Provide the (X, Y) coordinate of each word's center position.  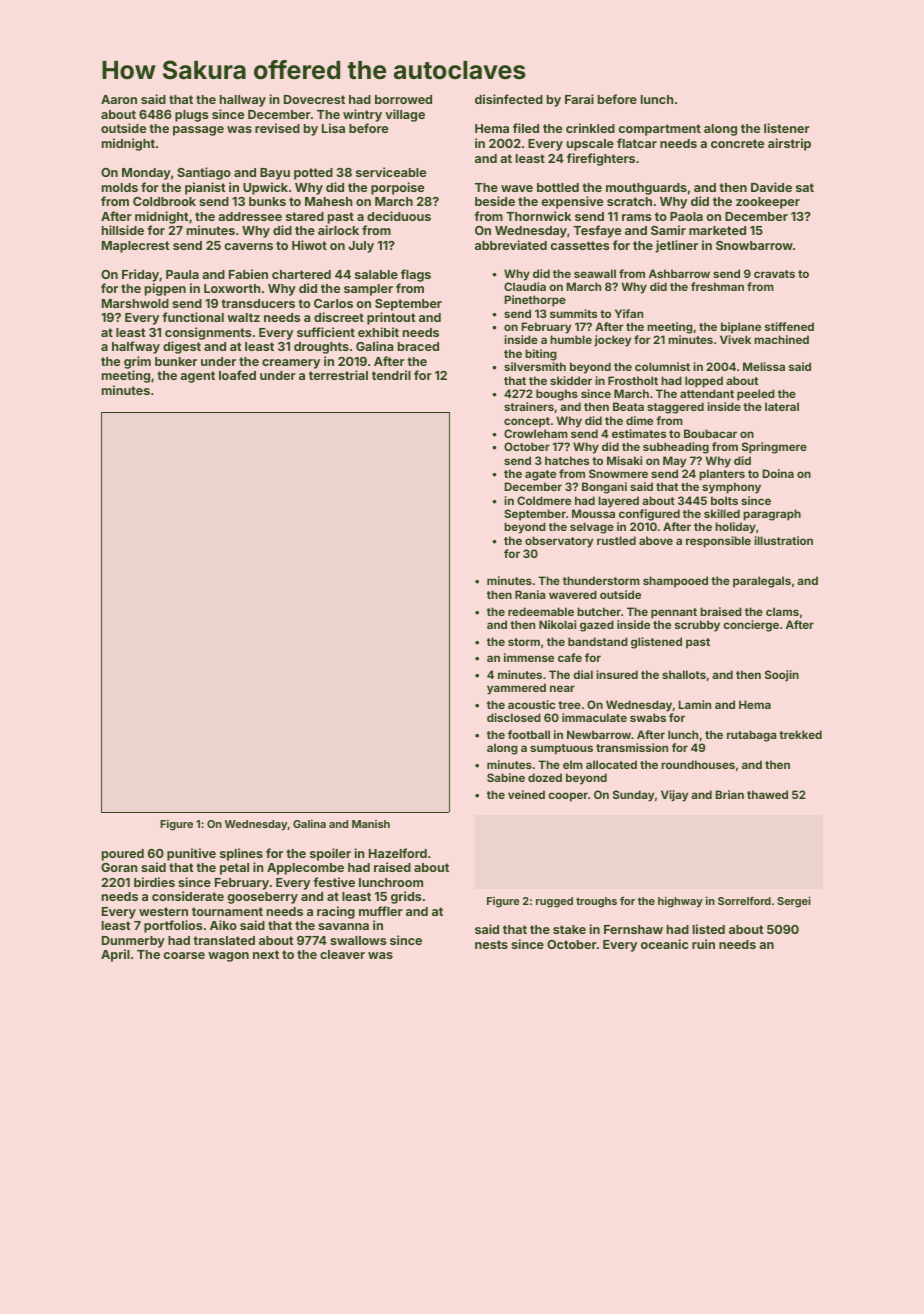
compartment (660, 130)
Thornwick (538, 216)
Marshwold (135, 303)
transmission (632, 747)
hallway (243, 101)
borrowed (403, 99)
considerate (188, 896)
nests (491, 944)
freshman (717, 286)
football (529, 734)
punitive (191, 854)
